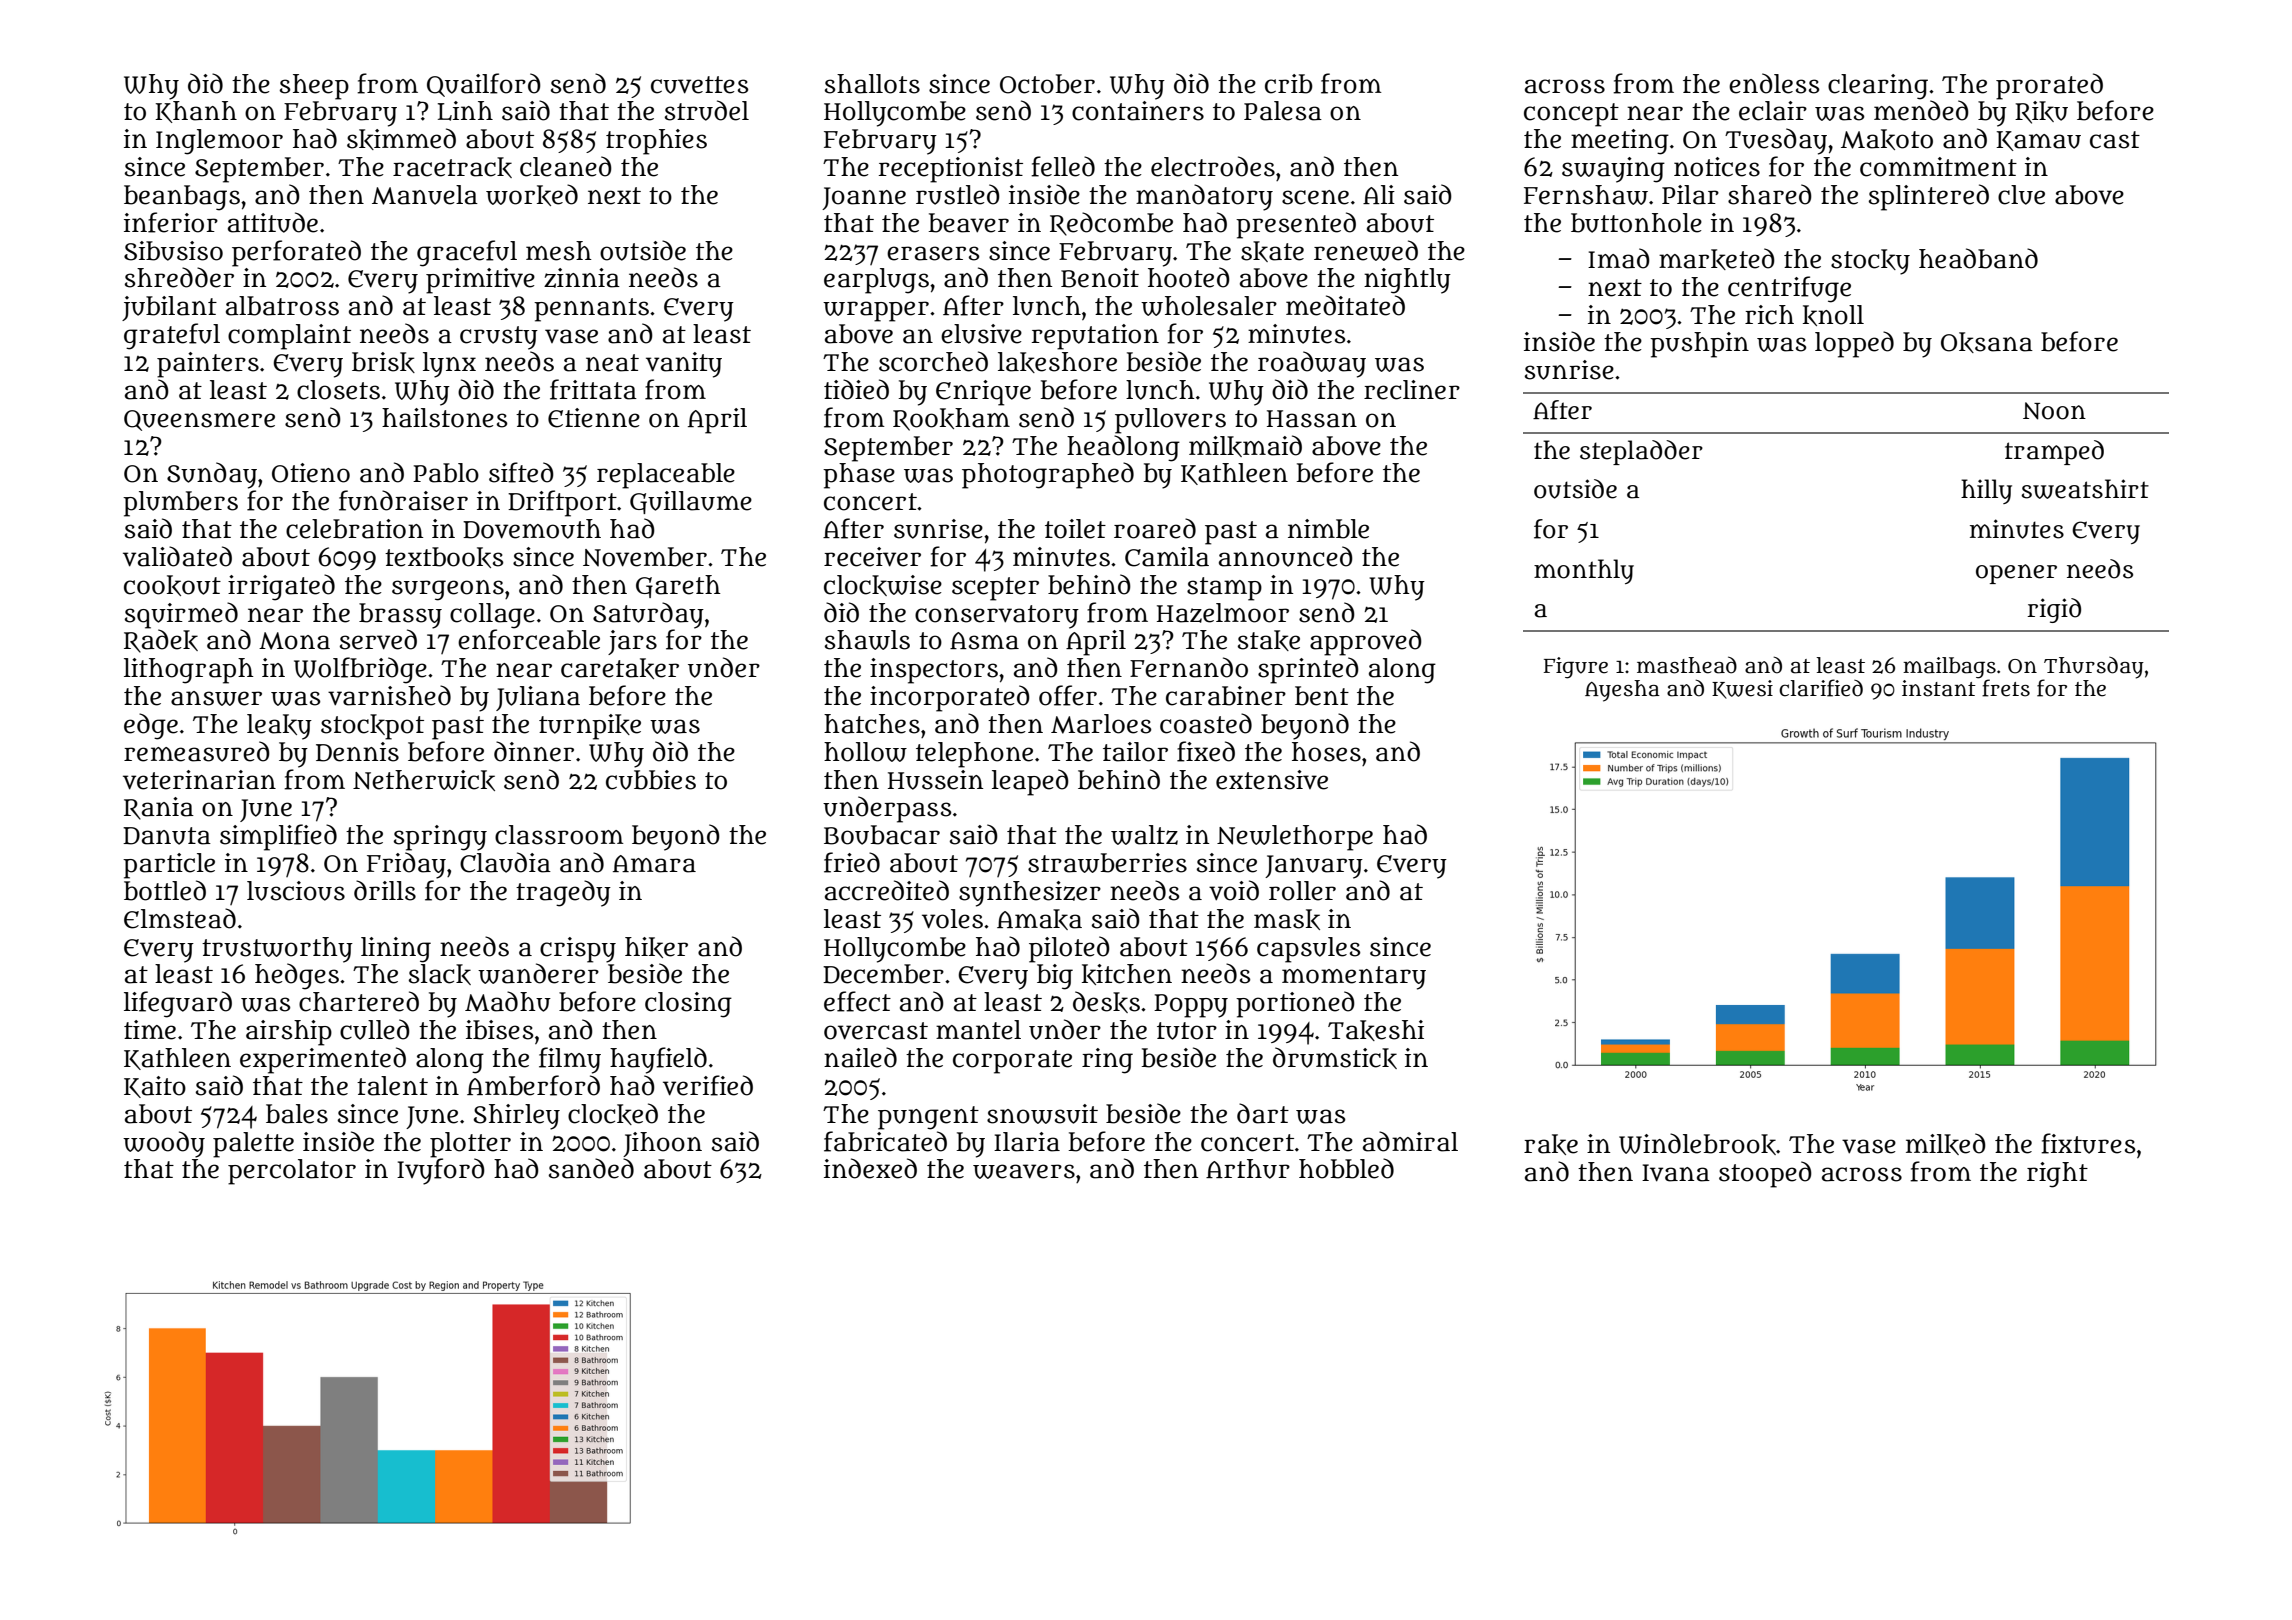  I want to click on monthly, so click(1584, 571).
